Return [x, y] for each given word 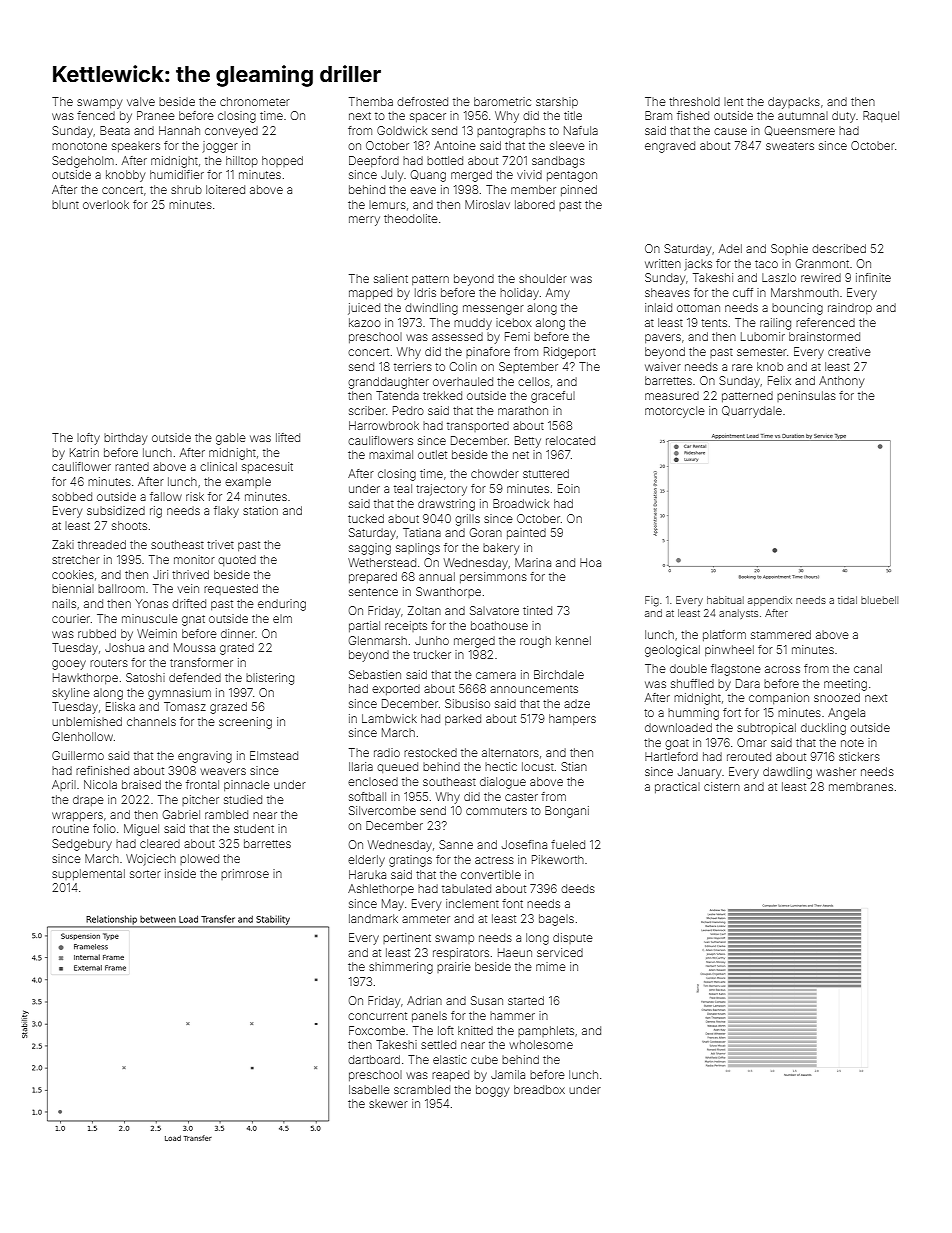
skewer [388, 1104]
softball [367, 796]
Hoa [590, 562]
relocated [570, 440]
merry [364, 221]
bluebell [879, 600]
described [839, 248]
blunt [65, 205]
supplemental [88, 874]
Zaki [63, 544]
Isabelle [369, 1089]
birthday [125, 439]
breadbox [539, 1089]
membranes [861, 787]
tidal [847, 600]
